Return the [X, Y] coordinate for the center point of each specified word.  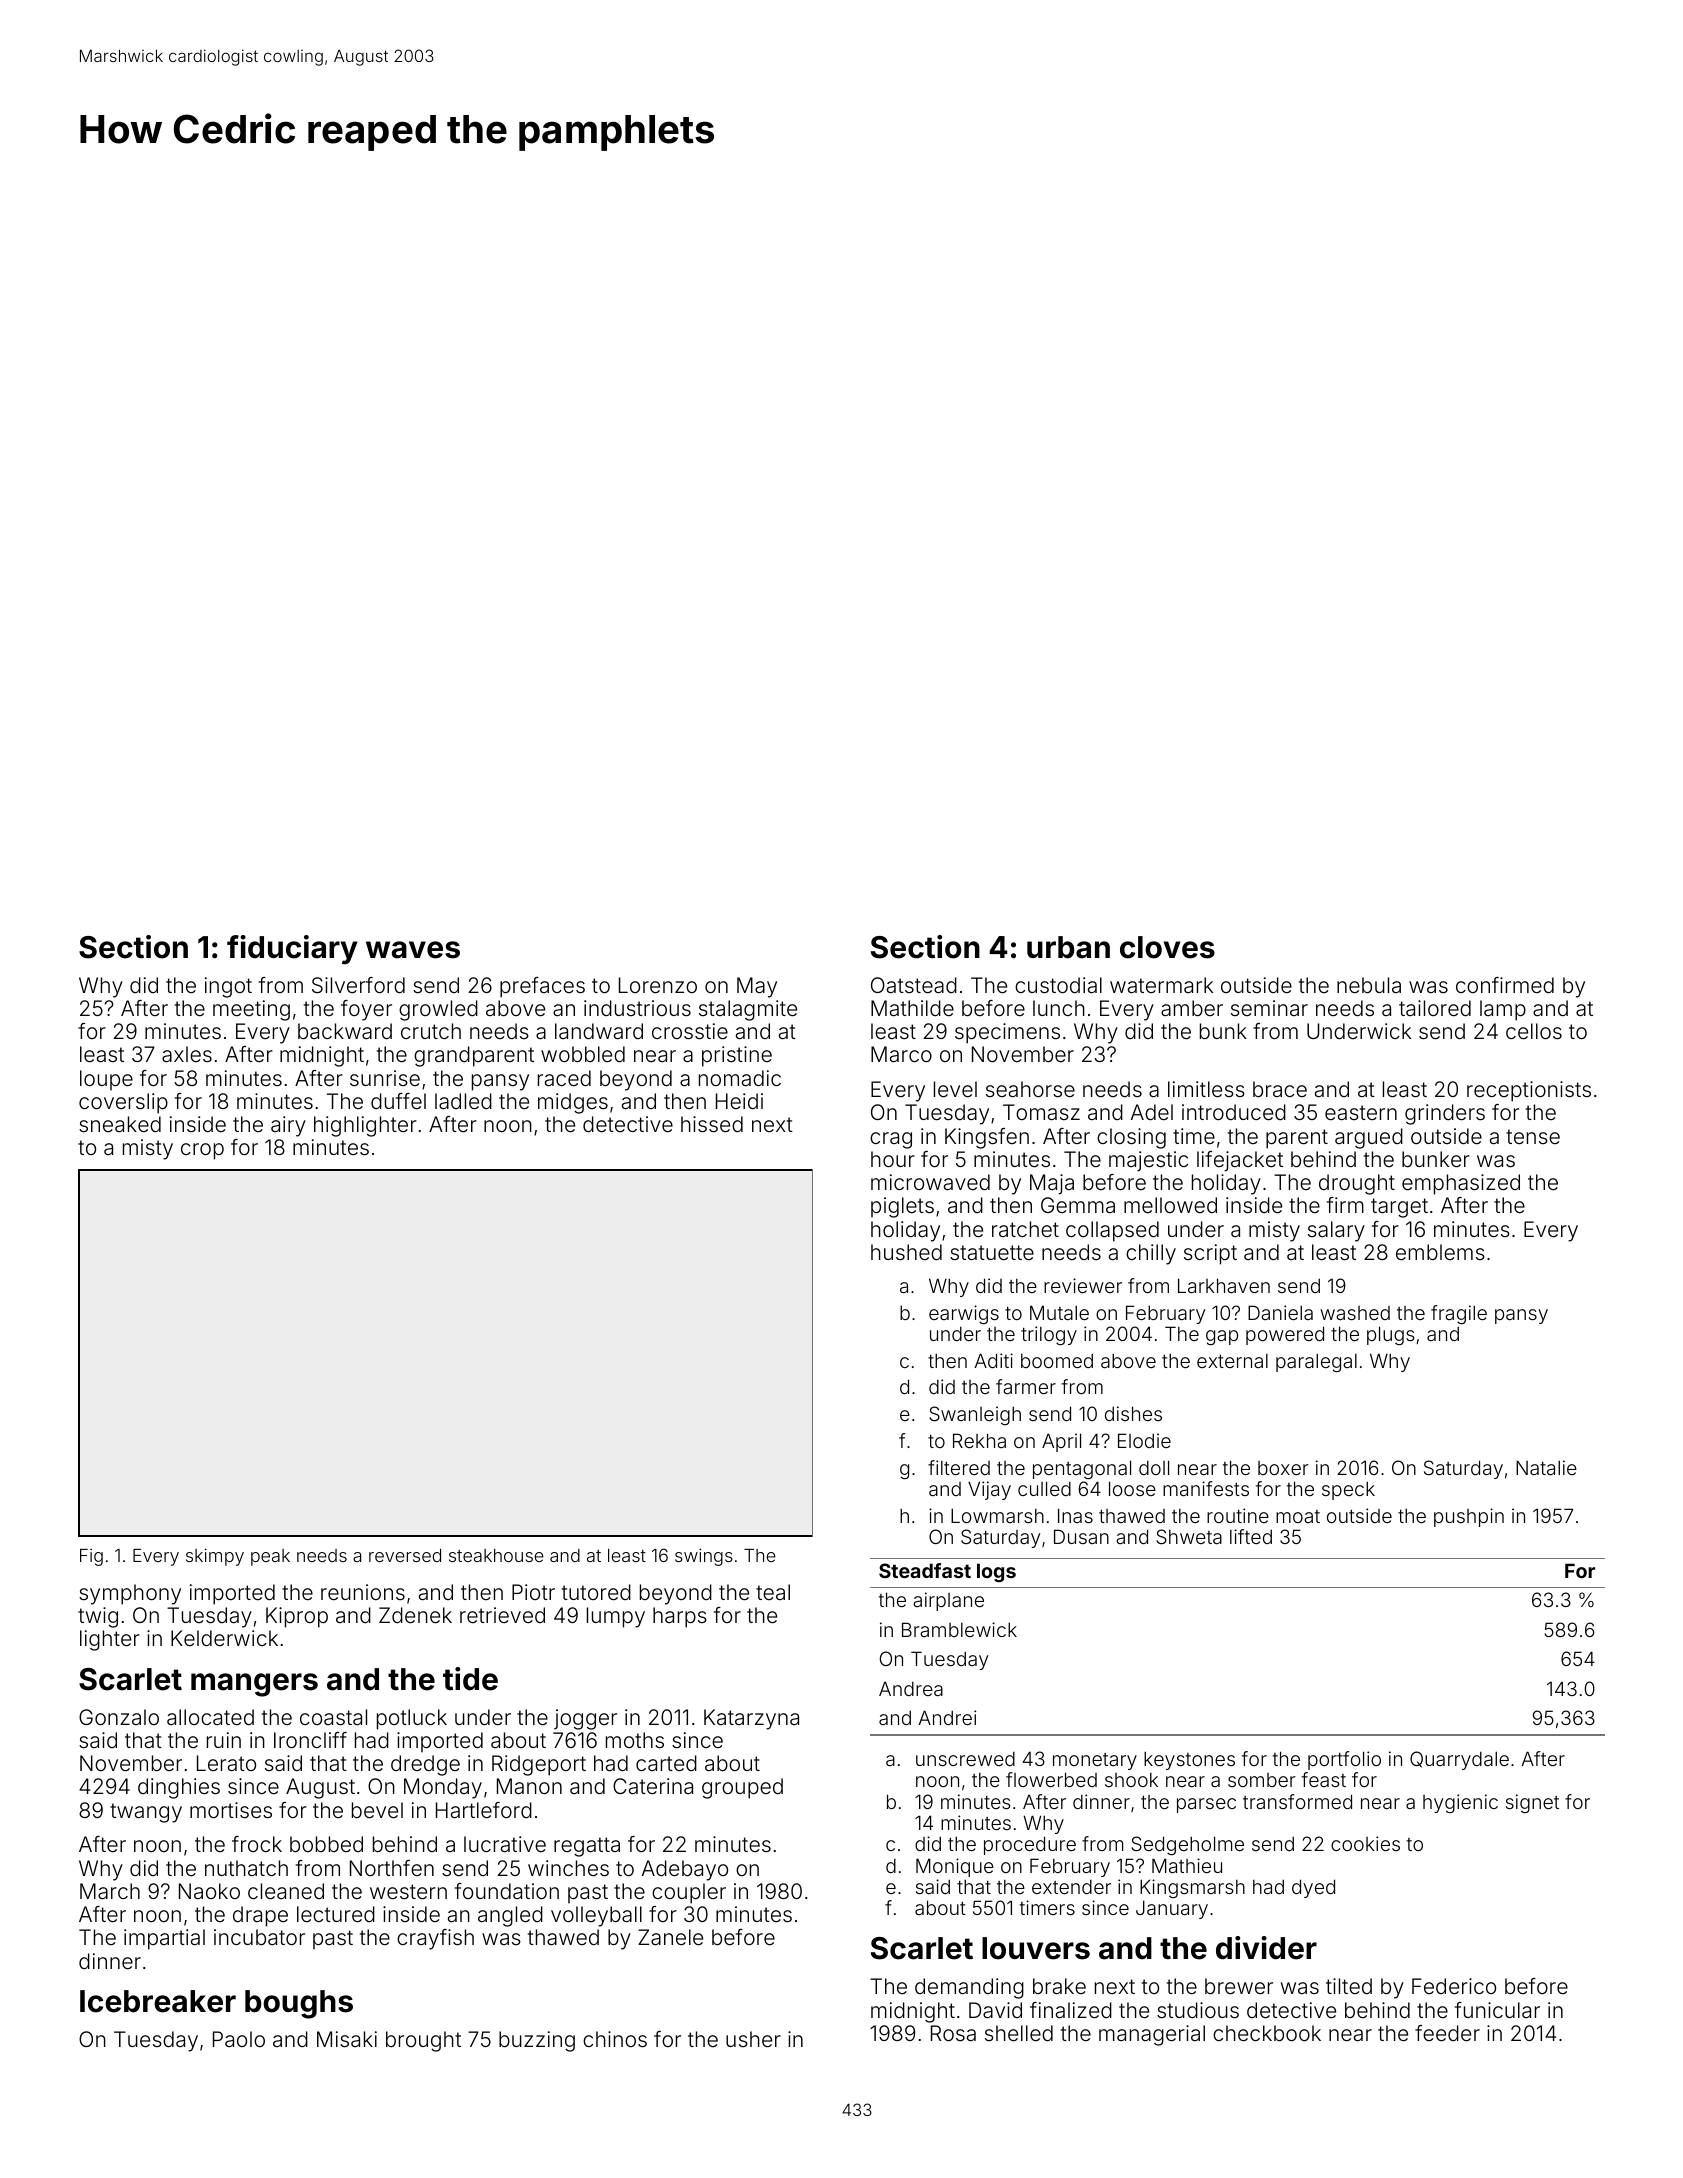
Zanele [670, 1937]
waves [413, 950]
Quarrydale [1459, 1760]
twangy [146, 1813]
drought [1357, 1184]
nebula [1369, 985]
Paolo [239, 2039]
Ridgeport [539, 1765]
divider [1266, 1948]
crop [202, 1151]
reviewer [1083, 1285]
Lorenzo [658, 985]
